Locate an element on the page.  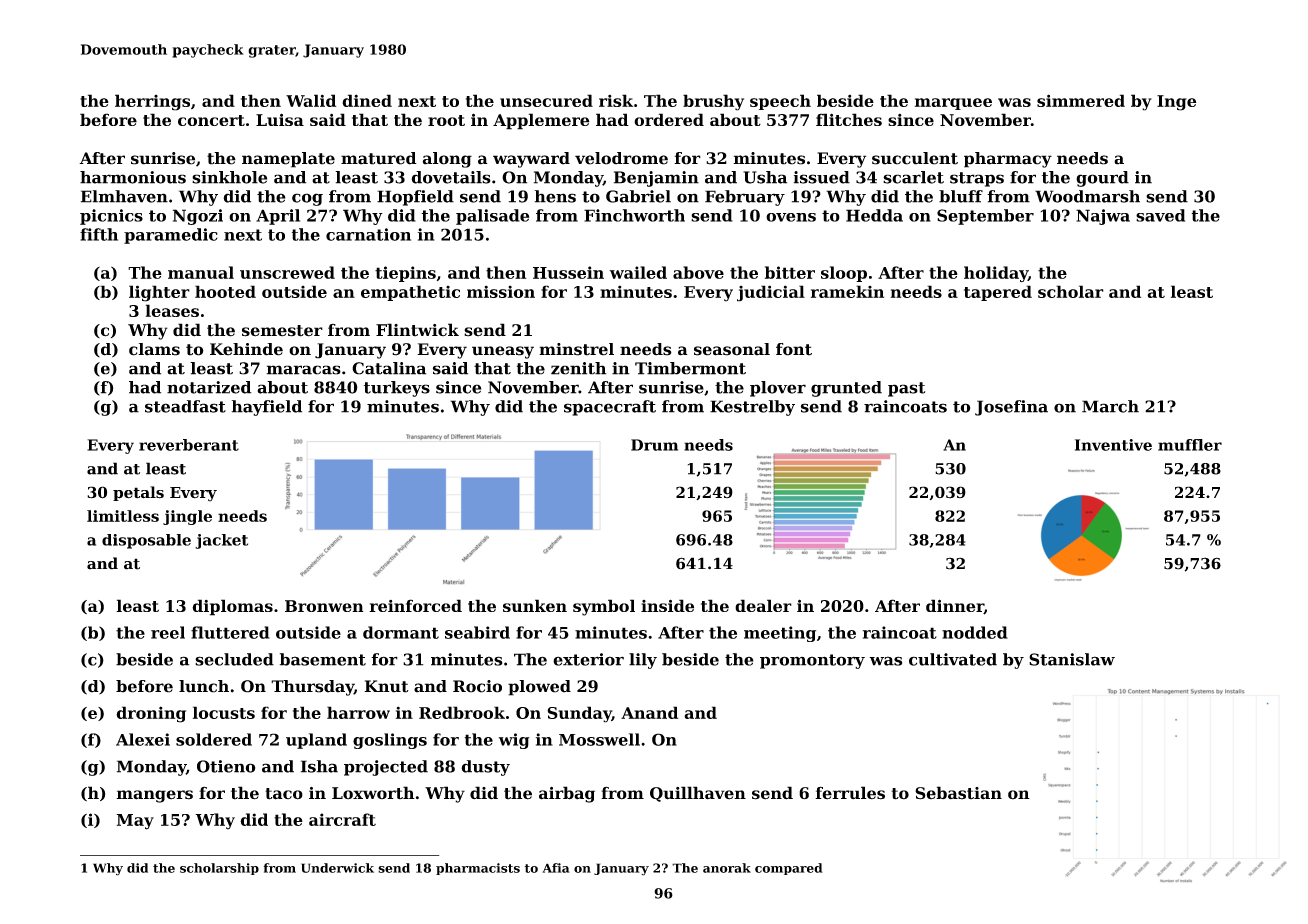
dinner is located at coordinates (955, 606).
